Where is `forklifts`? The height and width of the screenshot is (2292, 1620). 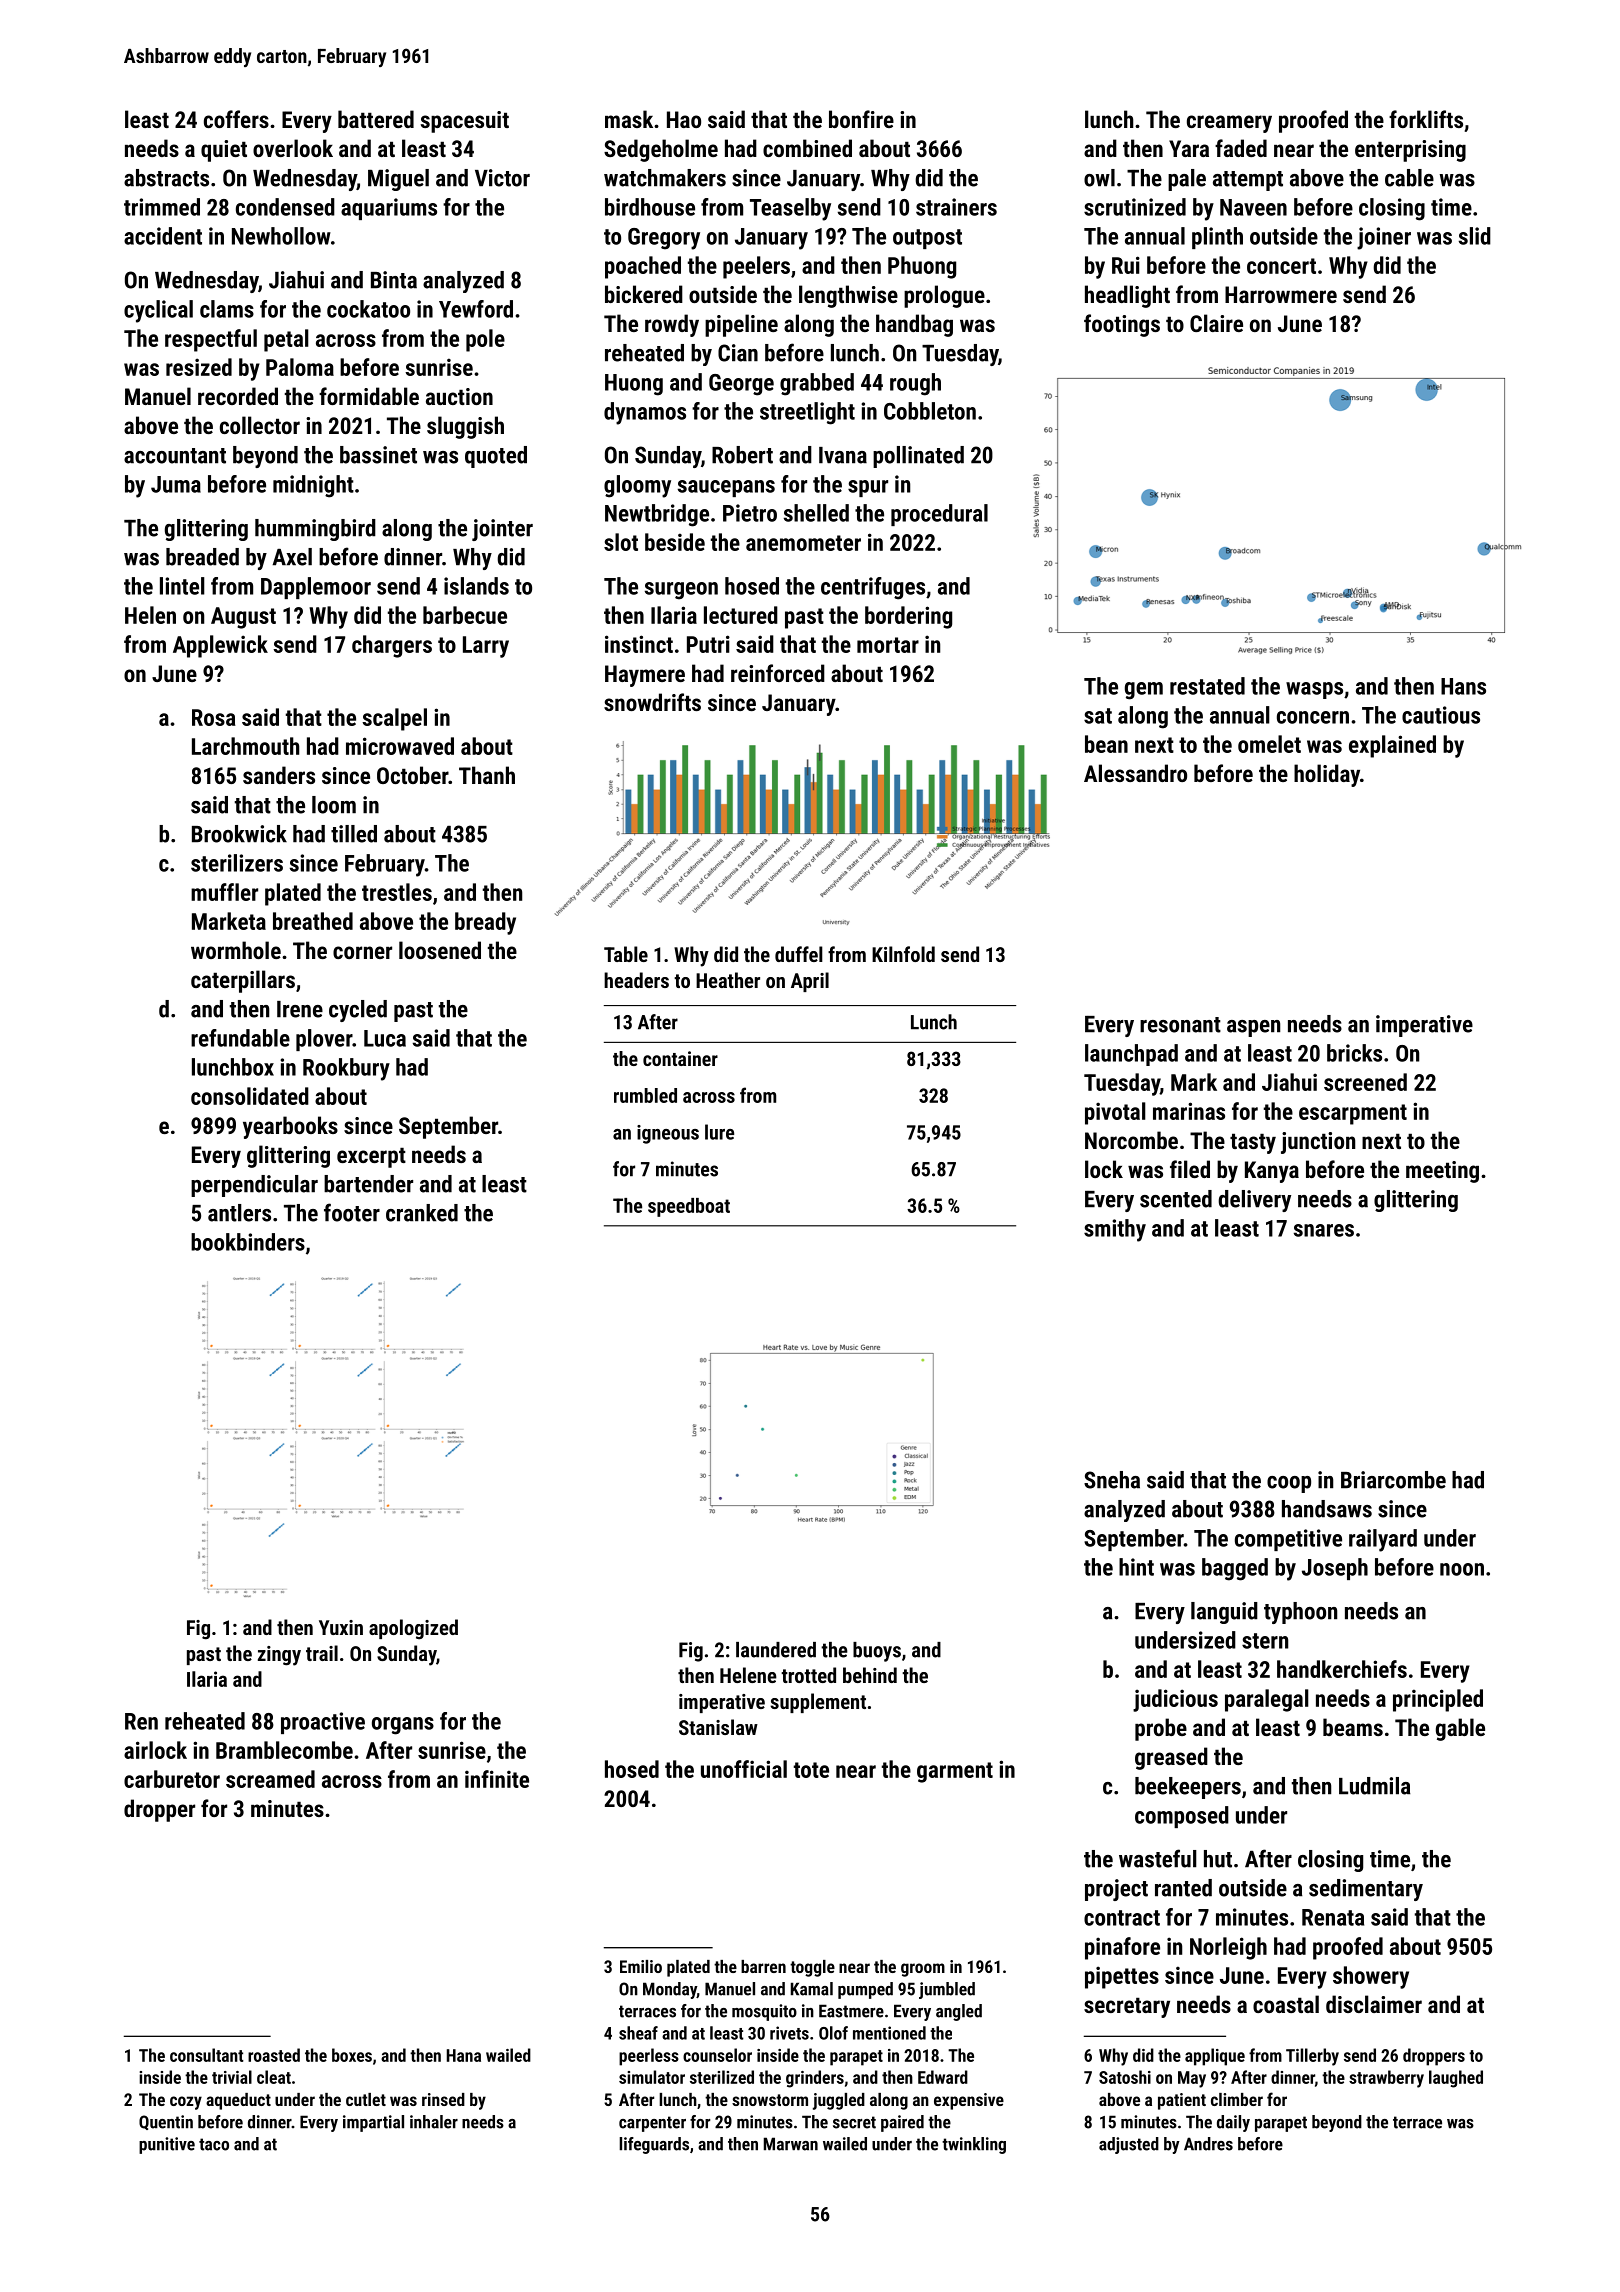
forklifts is located at coordinates (1426, 119).
